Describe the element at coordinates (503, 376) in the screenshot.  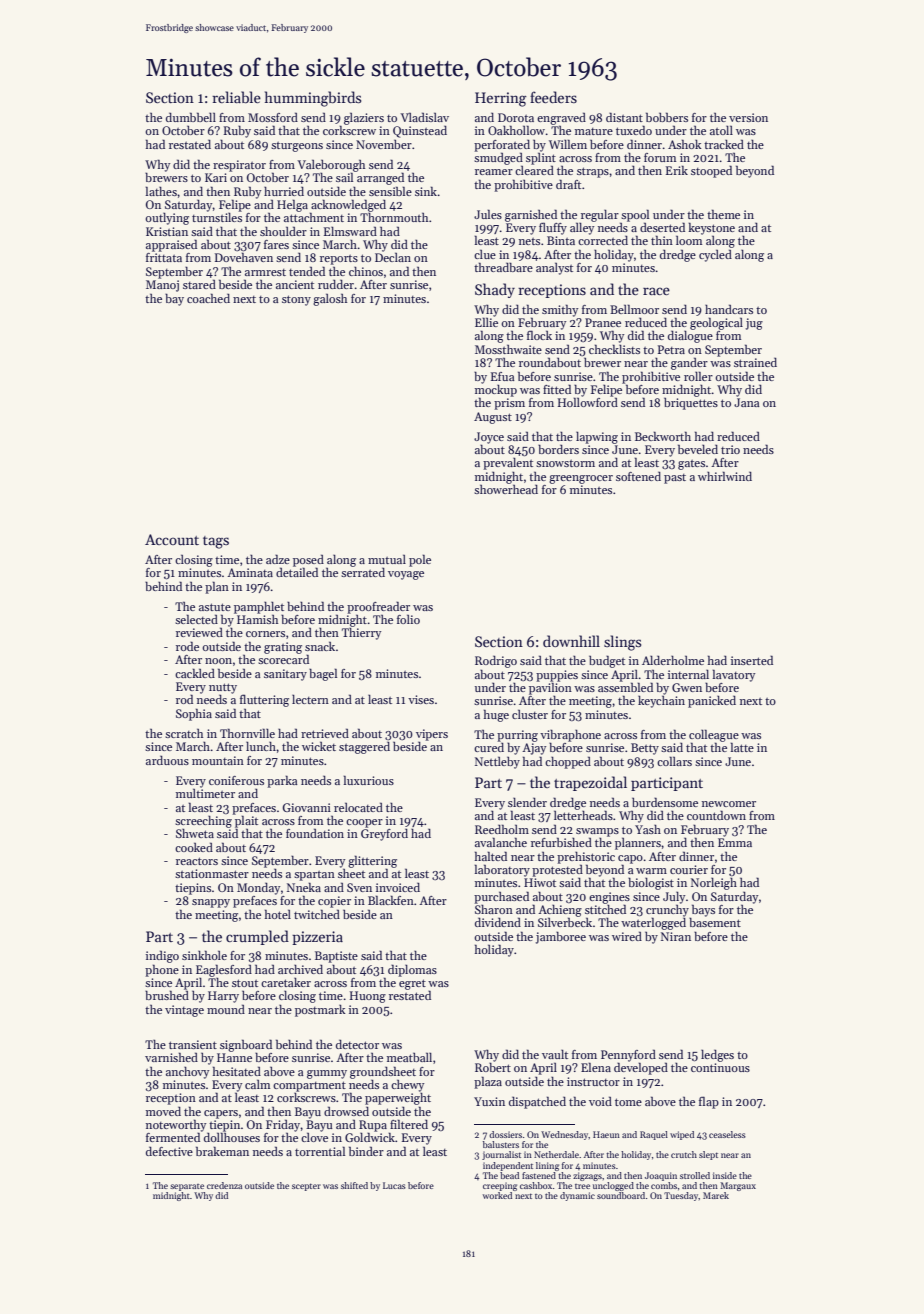
I see `Efua` at that location.
